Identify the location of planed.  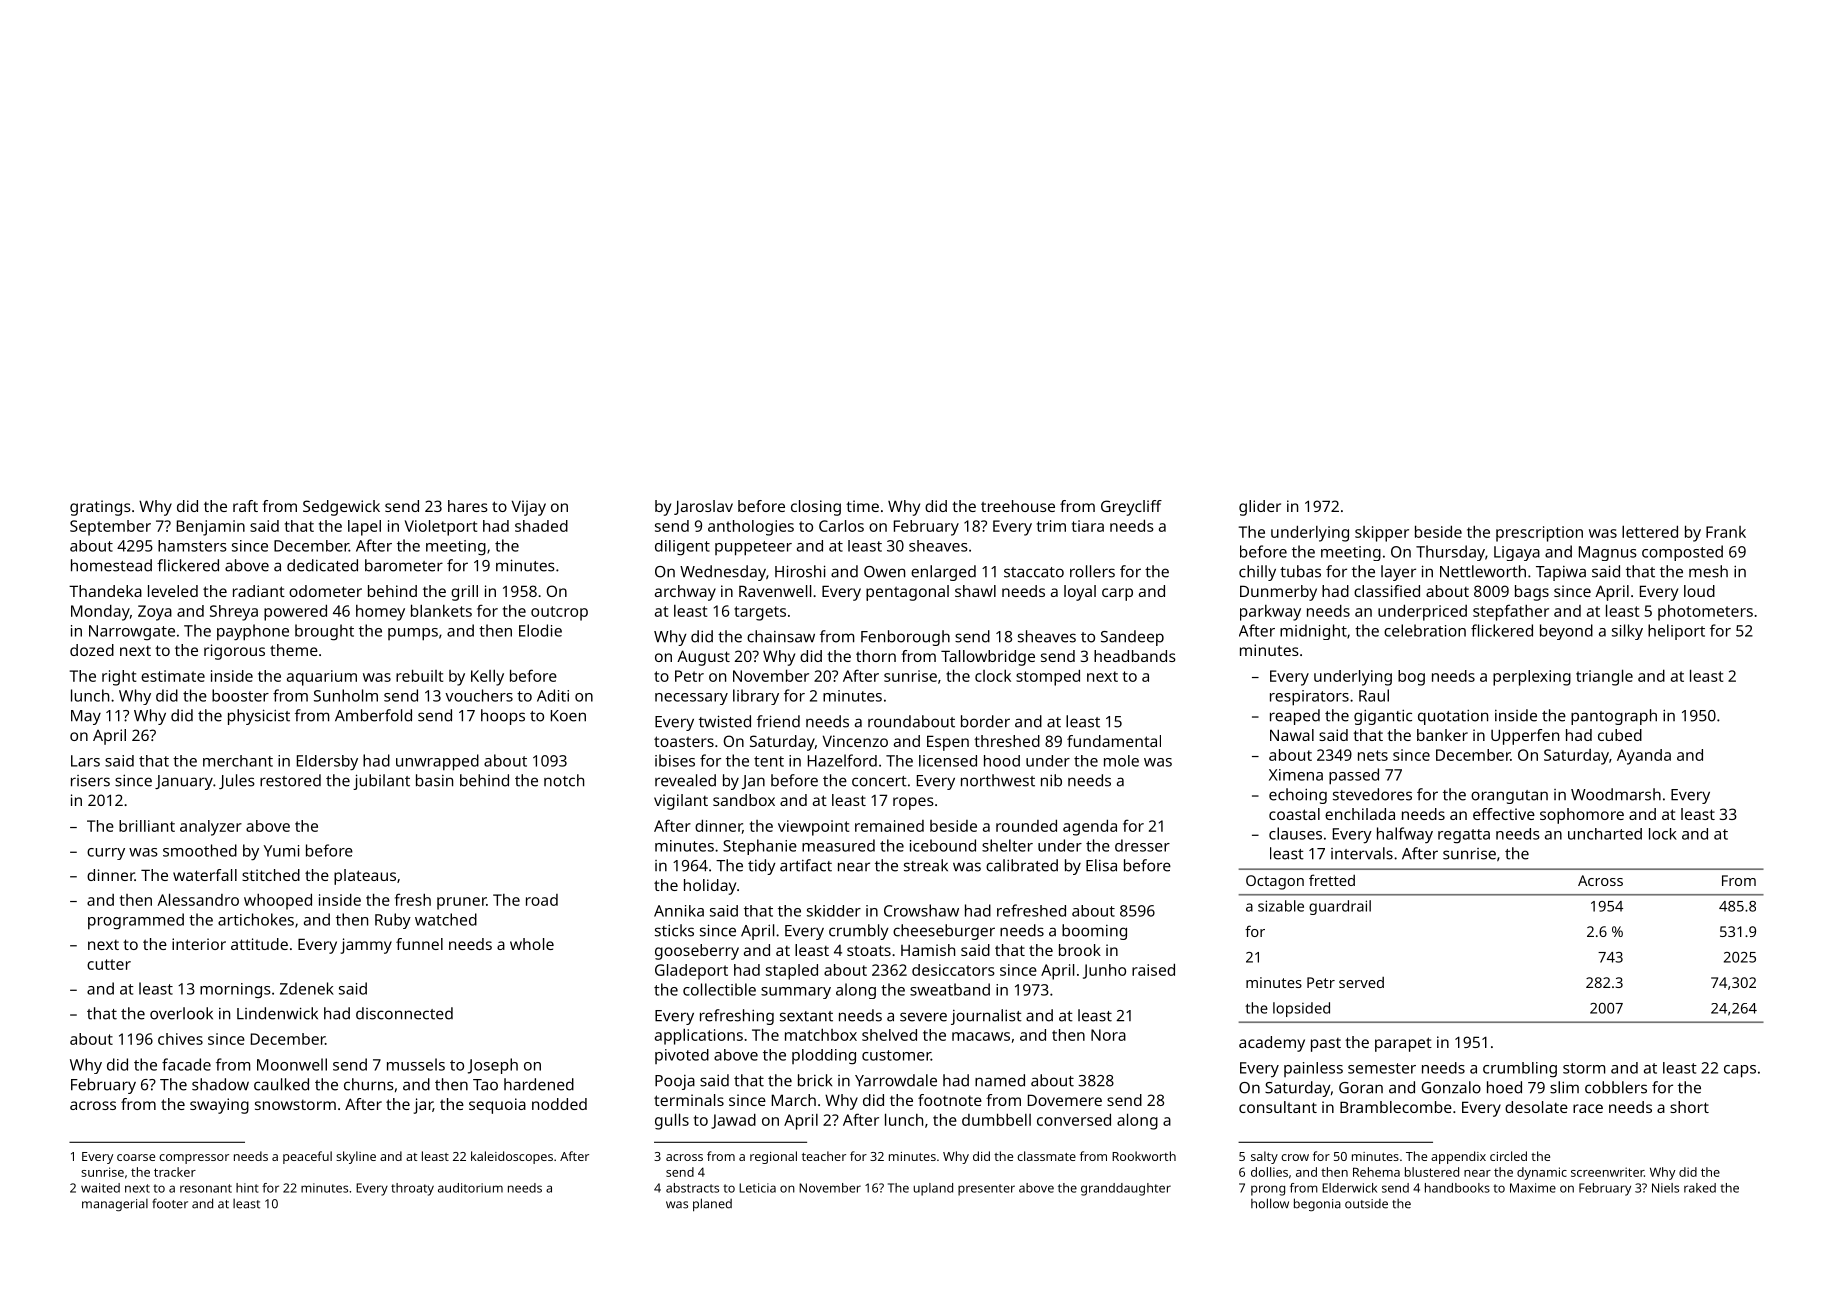
(712, 1205).
